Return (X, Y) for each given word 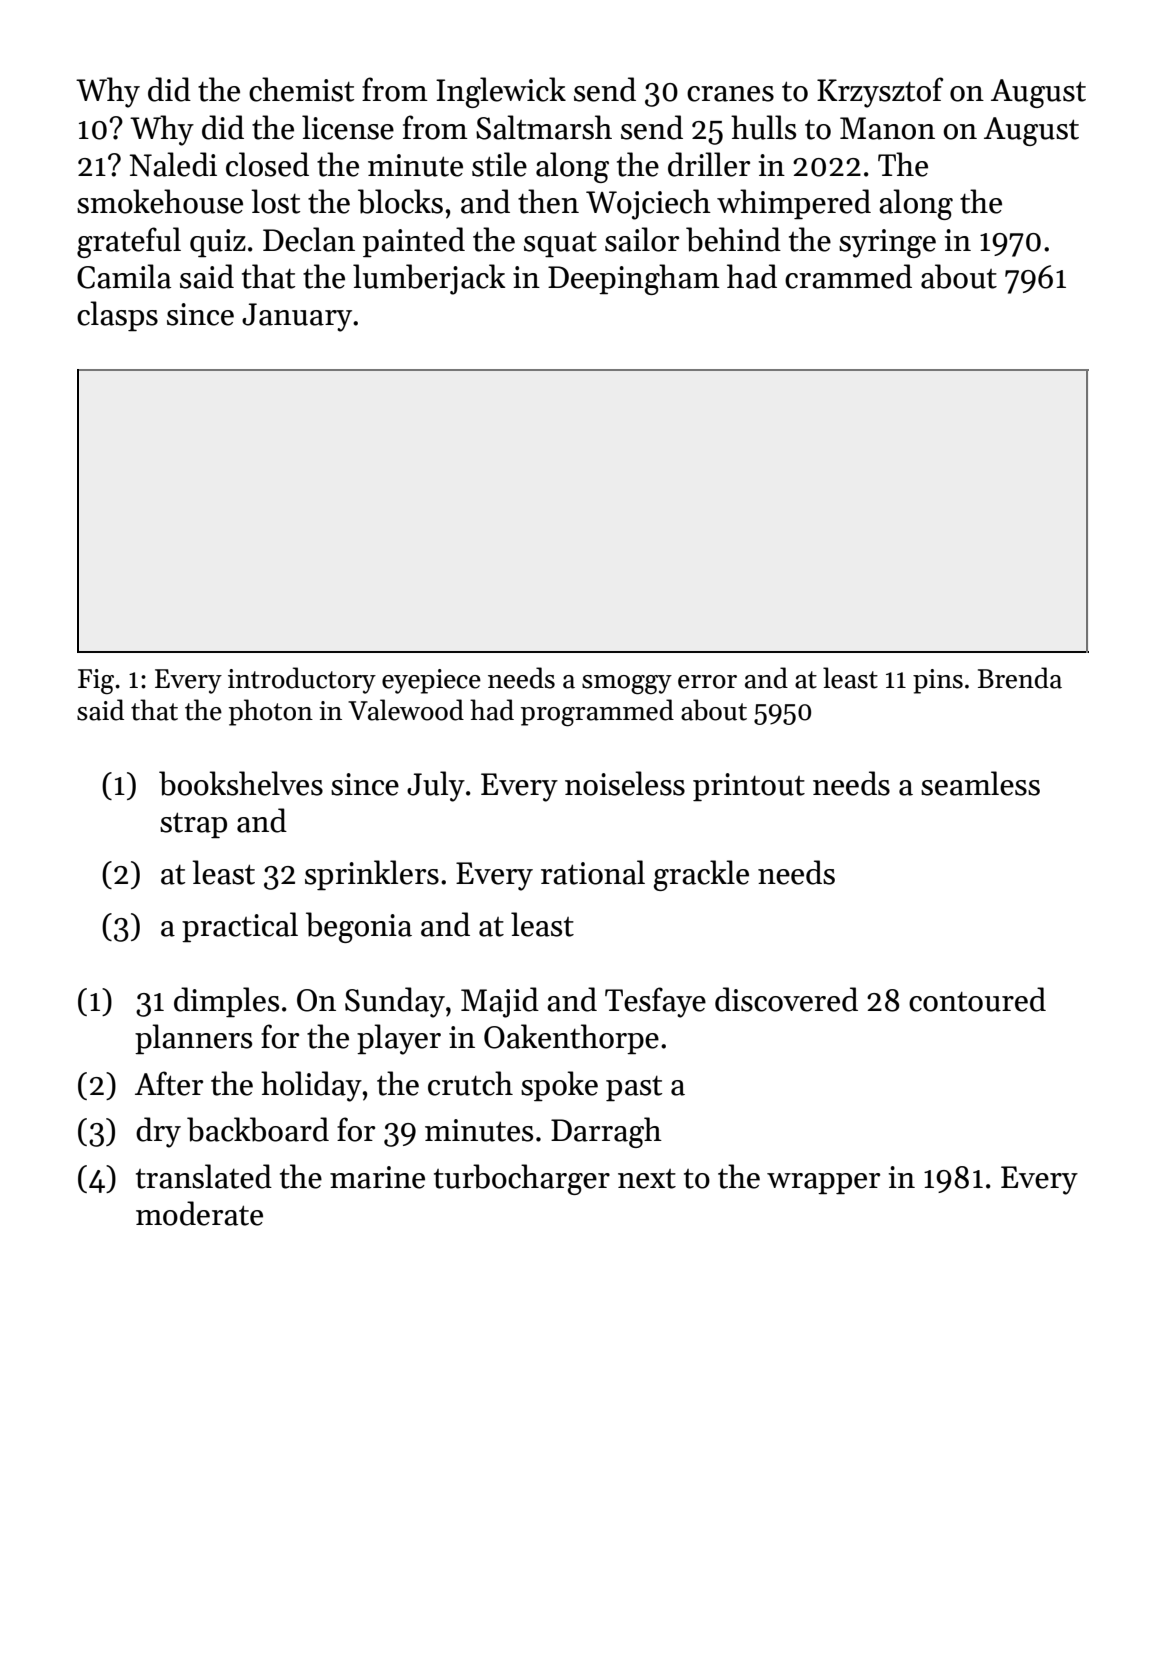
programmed (597, 713)
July (436, 786)
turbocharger (522, 1179)
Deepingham (634, 279)
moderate (199, 1213)
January (297, 317)
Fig (96, 681)
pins (938, 681)
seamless (980, 783)
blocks (400, 201)
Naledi (173, 164)
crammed (848, 276)
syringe (887, 243)
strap (193, 825)
